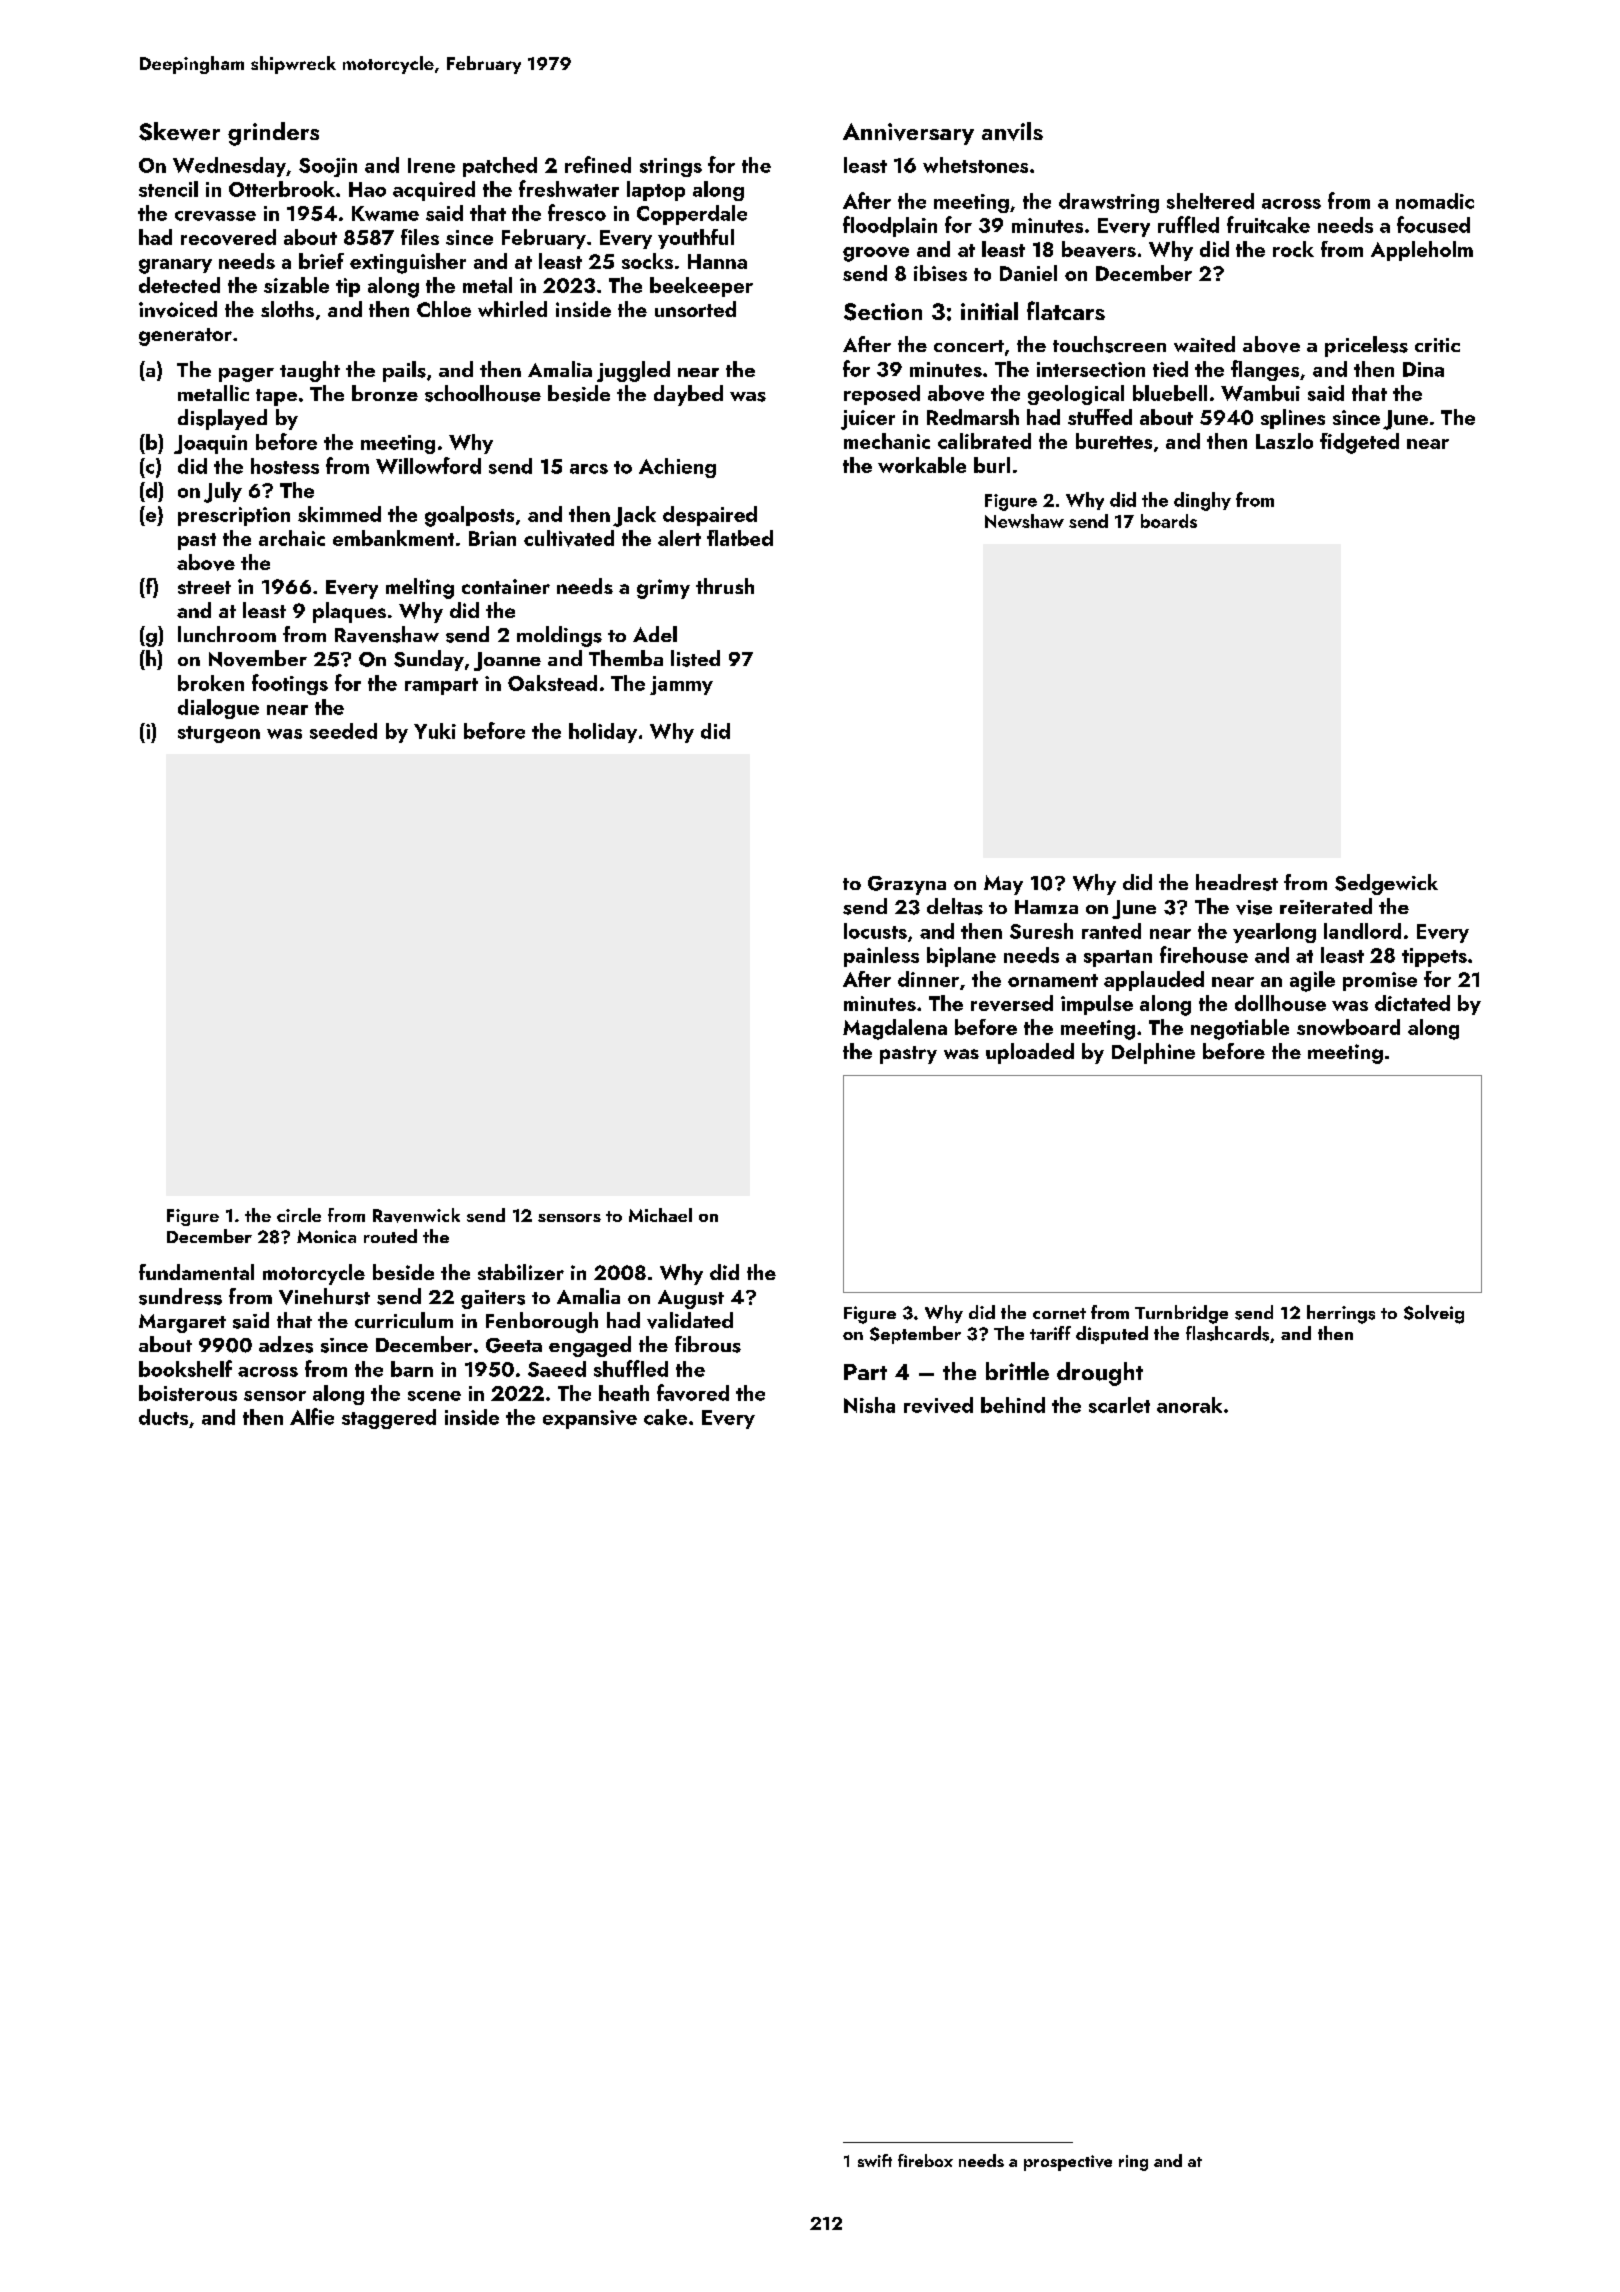  What do you see at coordinates (875, 931) in the screenshot?
I see `locusts` at bounding box center [875, 931].
